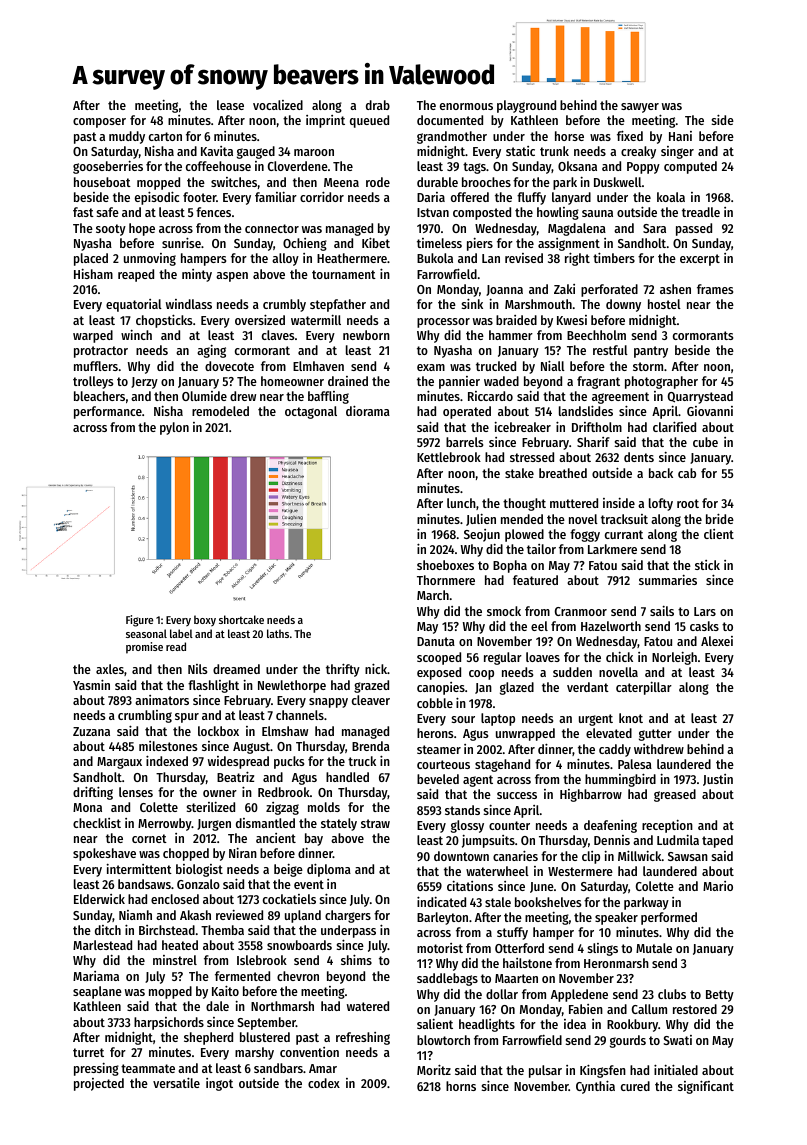 This screenshot has width=807, height=1145. What do you see at coordinates (440, 948) in the screenshot?
I see `motorist` at bounding box center [440, 948].
